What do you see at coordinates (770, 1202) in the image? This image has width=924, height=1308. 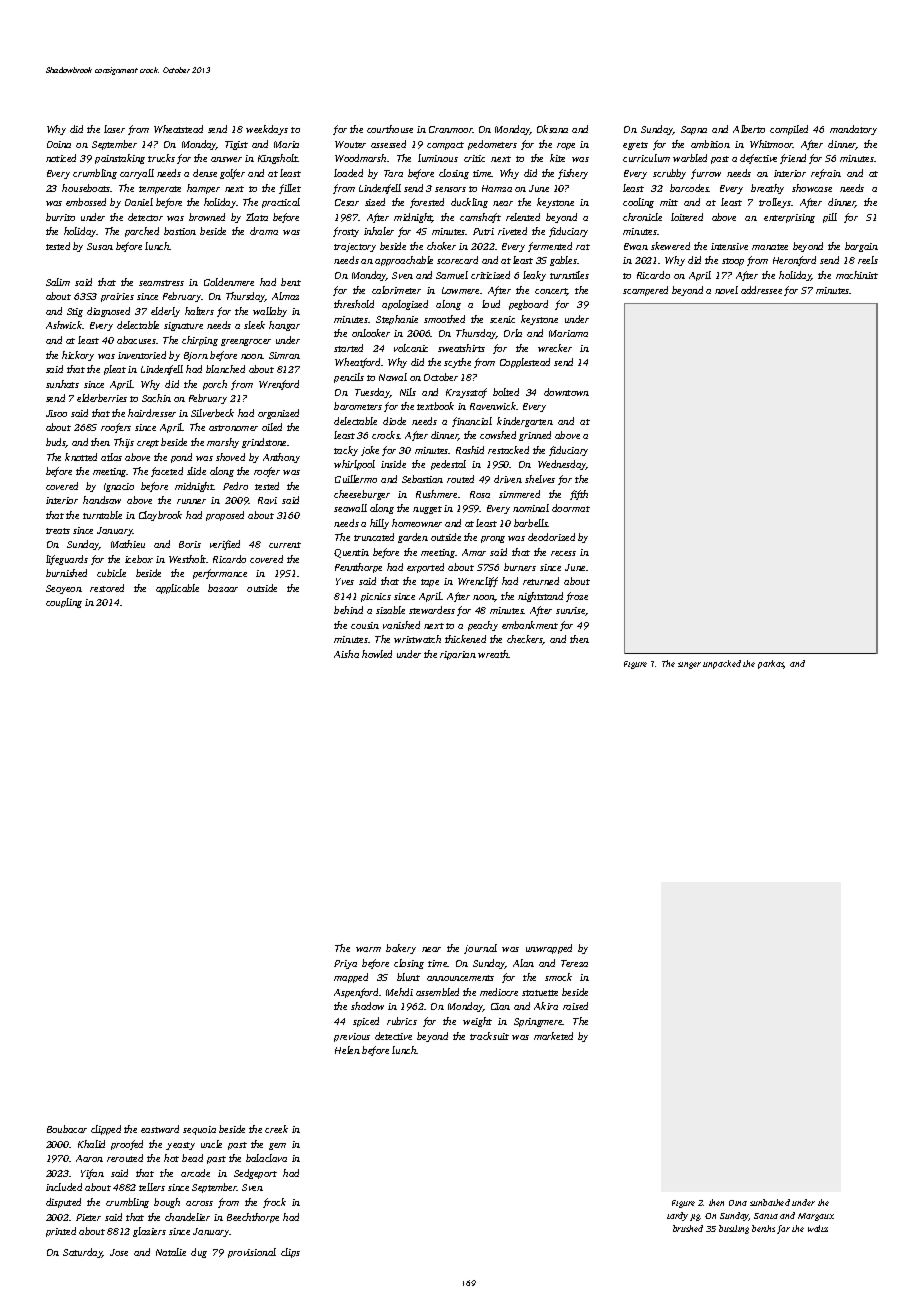 I see `sunbathed` at bounding box center [770, 1202].
